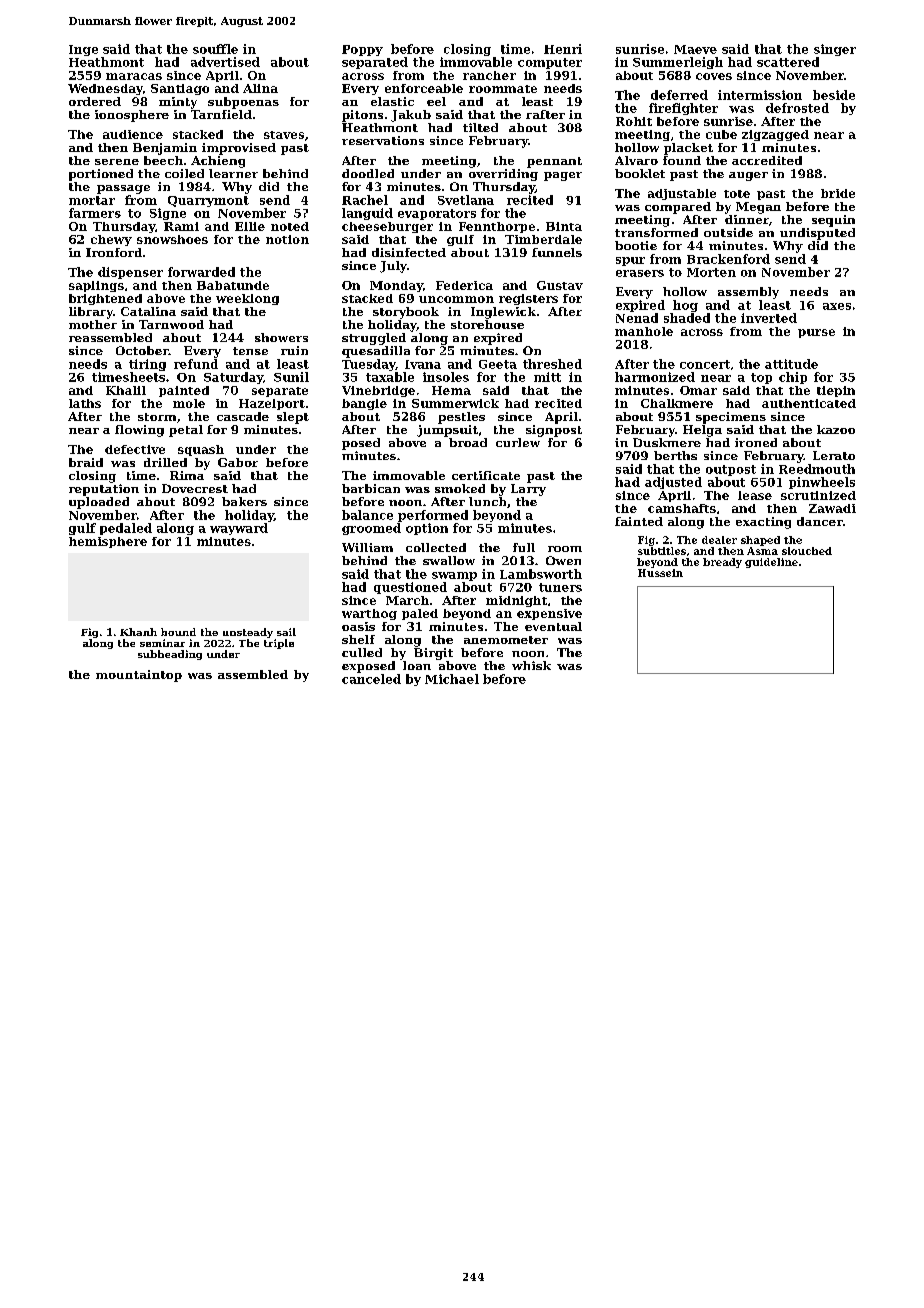 Image resolution: width=924 pixels, height=1308 pixels. Describe the element at coordinates (550, 63) in the image. I see `computer` at that location.
